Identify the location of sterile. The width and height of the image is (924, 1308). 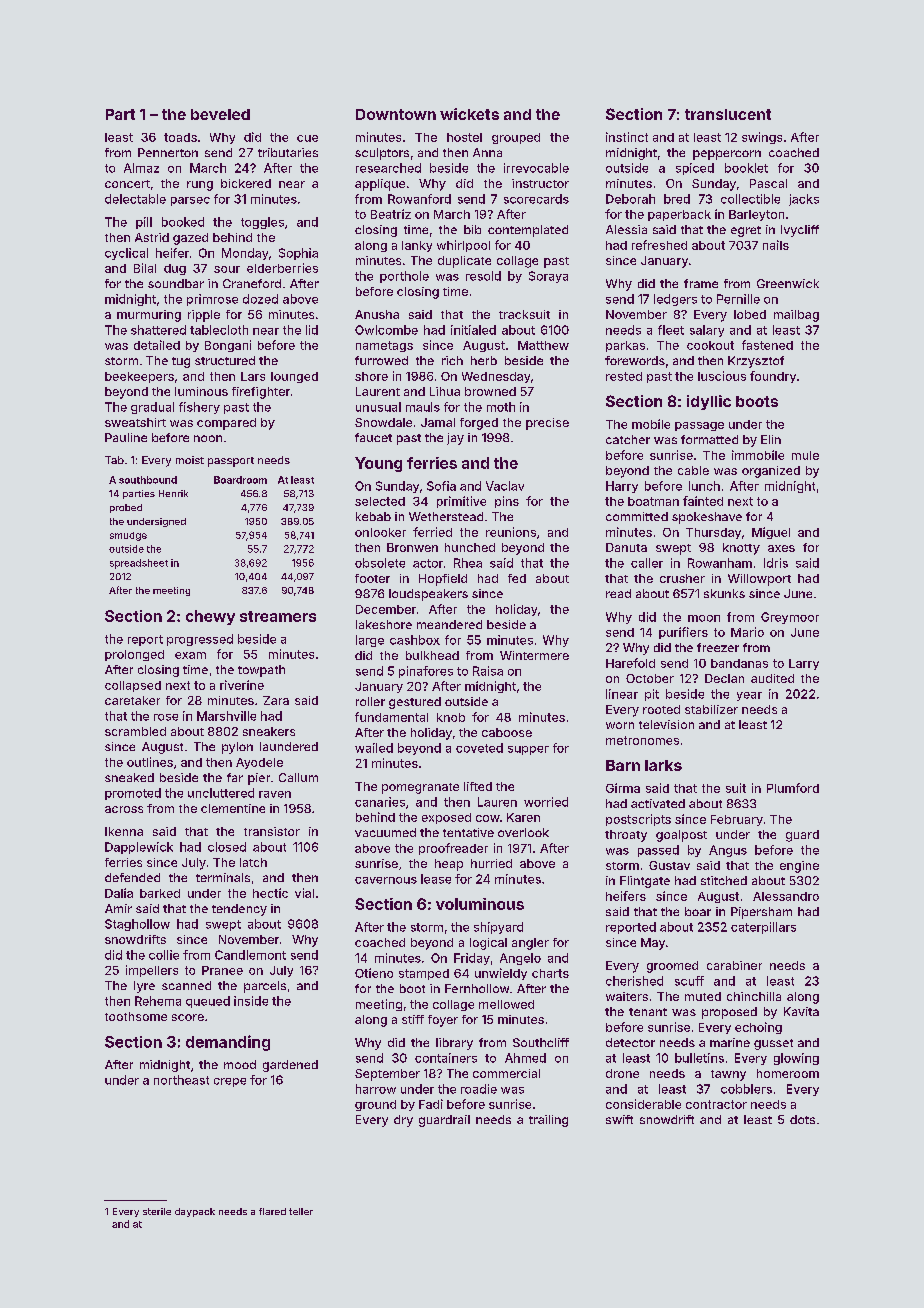
(157, 1211).
